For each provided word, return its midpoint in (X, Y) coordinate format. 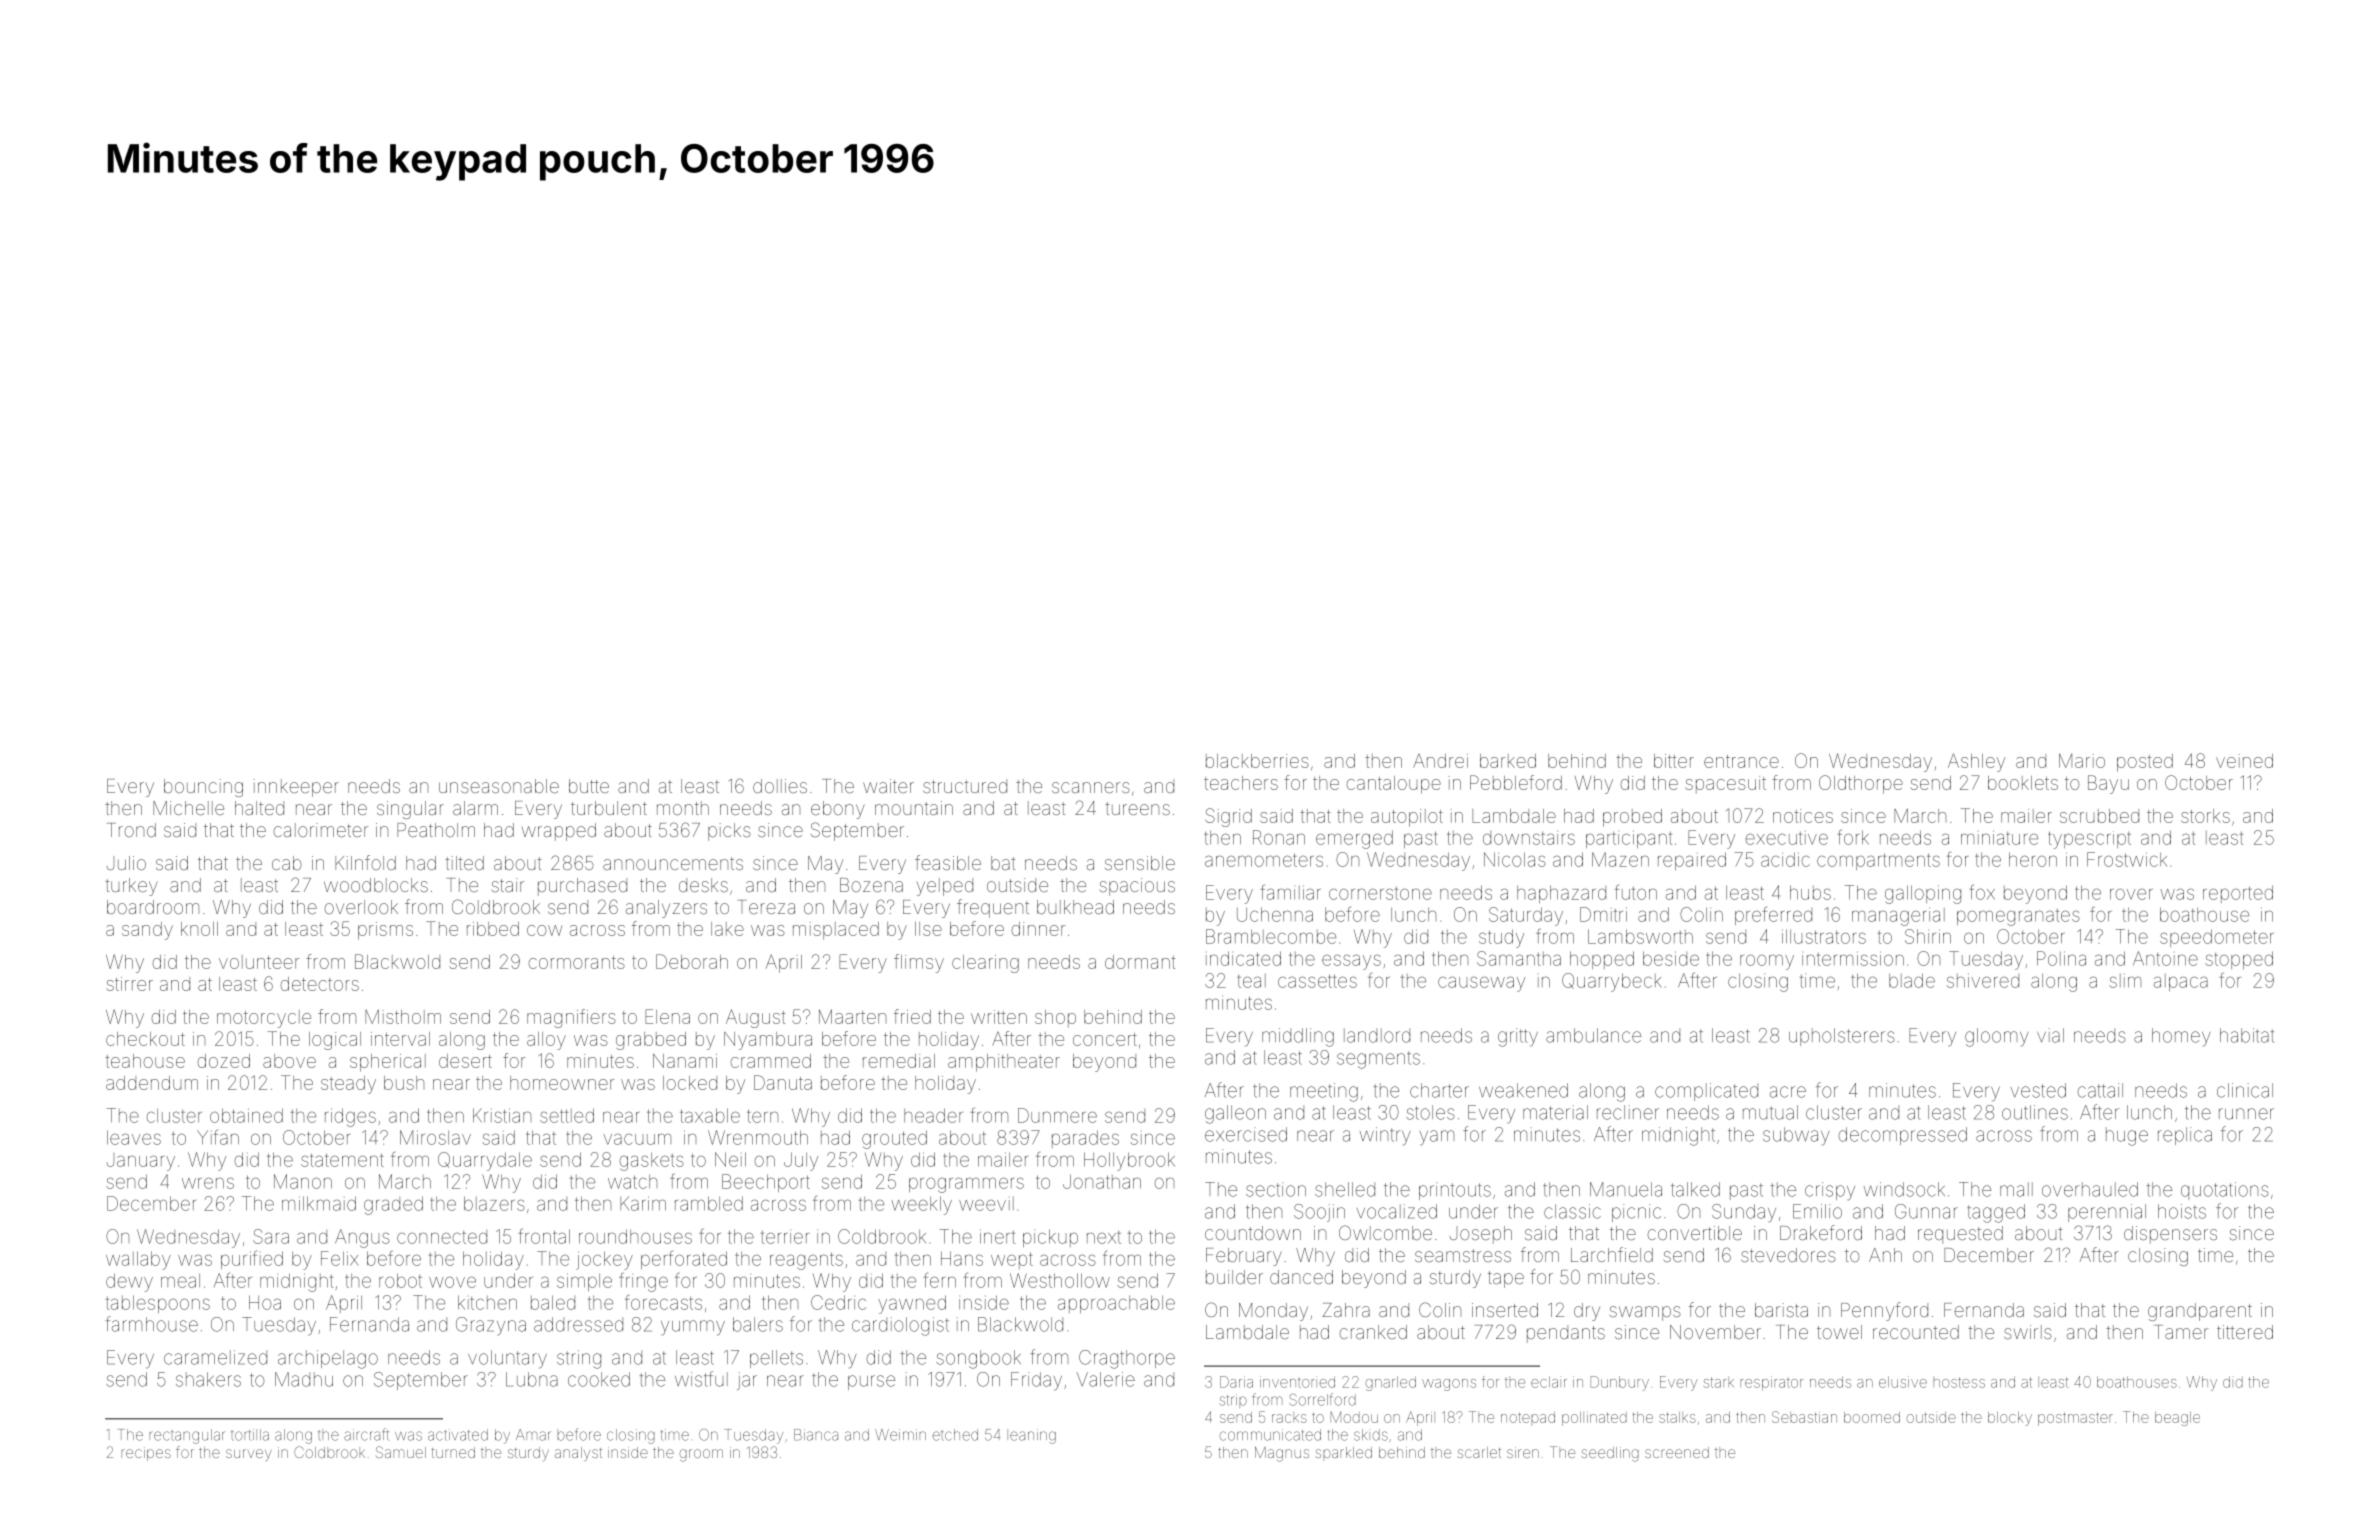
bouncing (203, 788)
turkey (131, 887)
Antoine (2165, 958)
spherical (388, 1063)
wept (1012, 1260)
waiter (888, 786)
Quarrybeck (1612, 982)
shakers (208, 1379)
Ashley (1976, 762)
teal (1251, 981)
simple (584, 1282)
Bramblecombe (1271, 936)
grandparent (2200, 1312)
